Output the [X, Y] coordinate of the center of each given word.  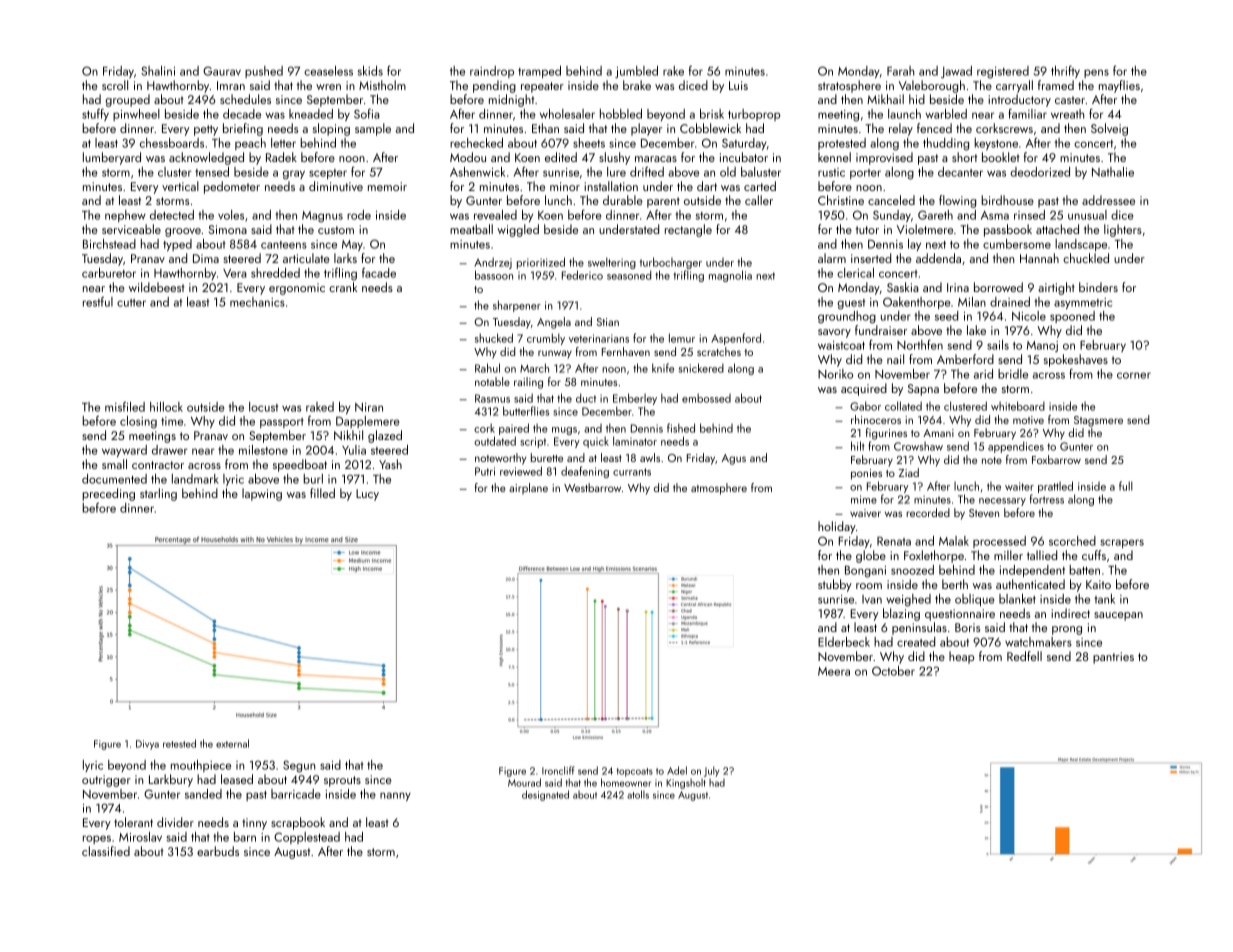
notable [492, 381]
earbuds [218, 851]
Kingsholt [686, 783]
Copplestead [307, 838]
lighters [1123, 230]
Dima [206, 258]
